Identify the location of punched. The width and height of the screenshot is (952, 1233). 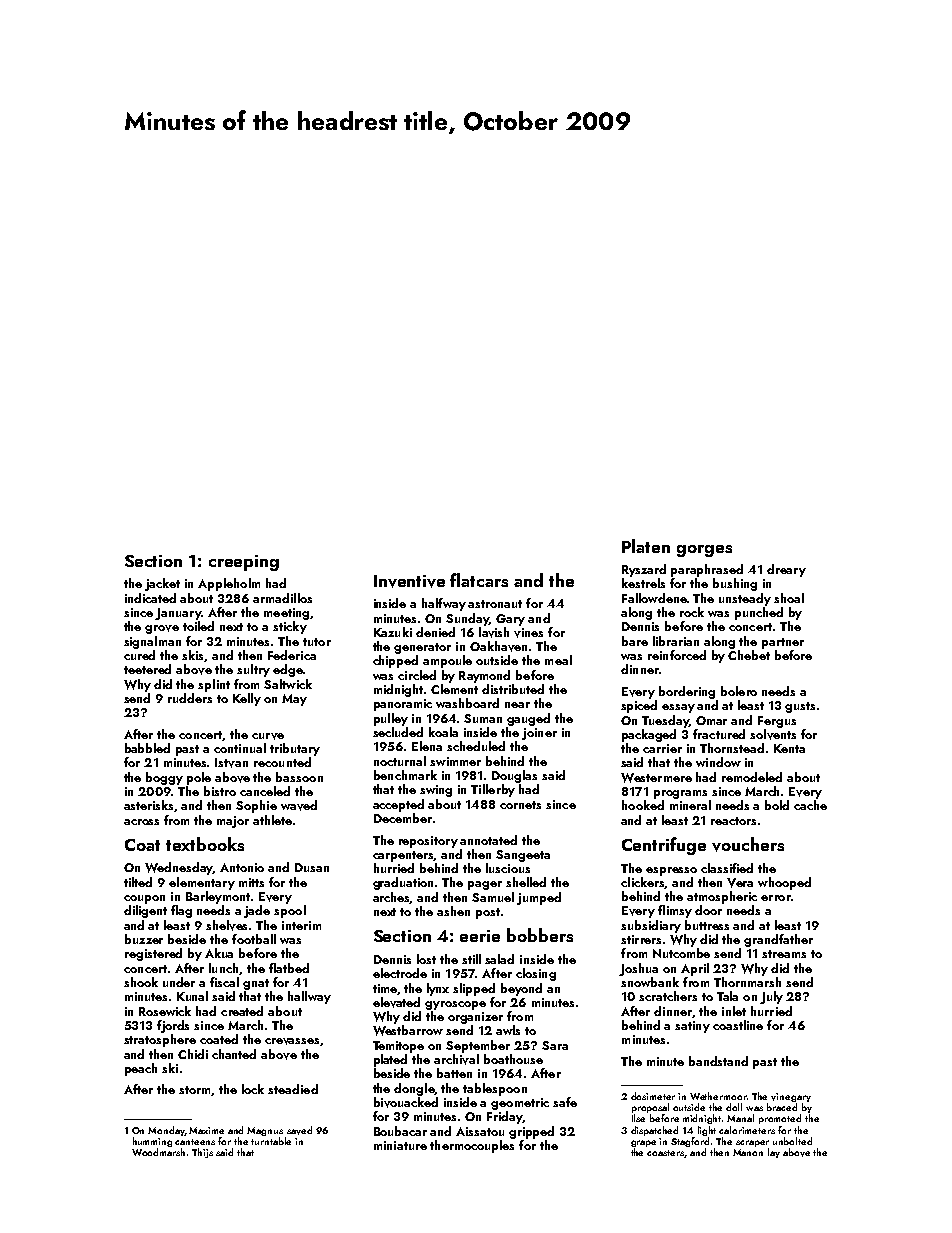
(759, 613).
